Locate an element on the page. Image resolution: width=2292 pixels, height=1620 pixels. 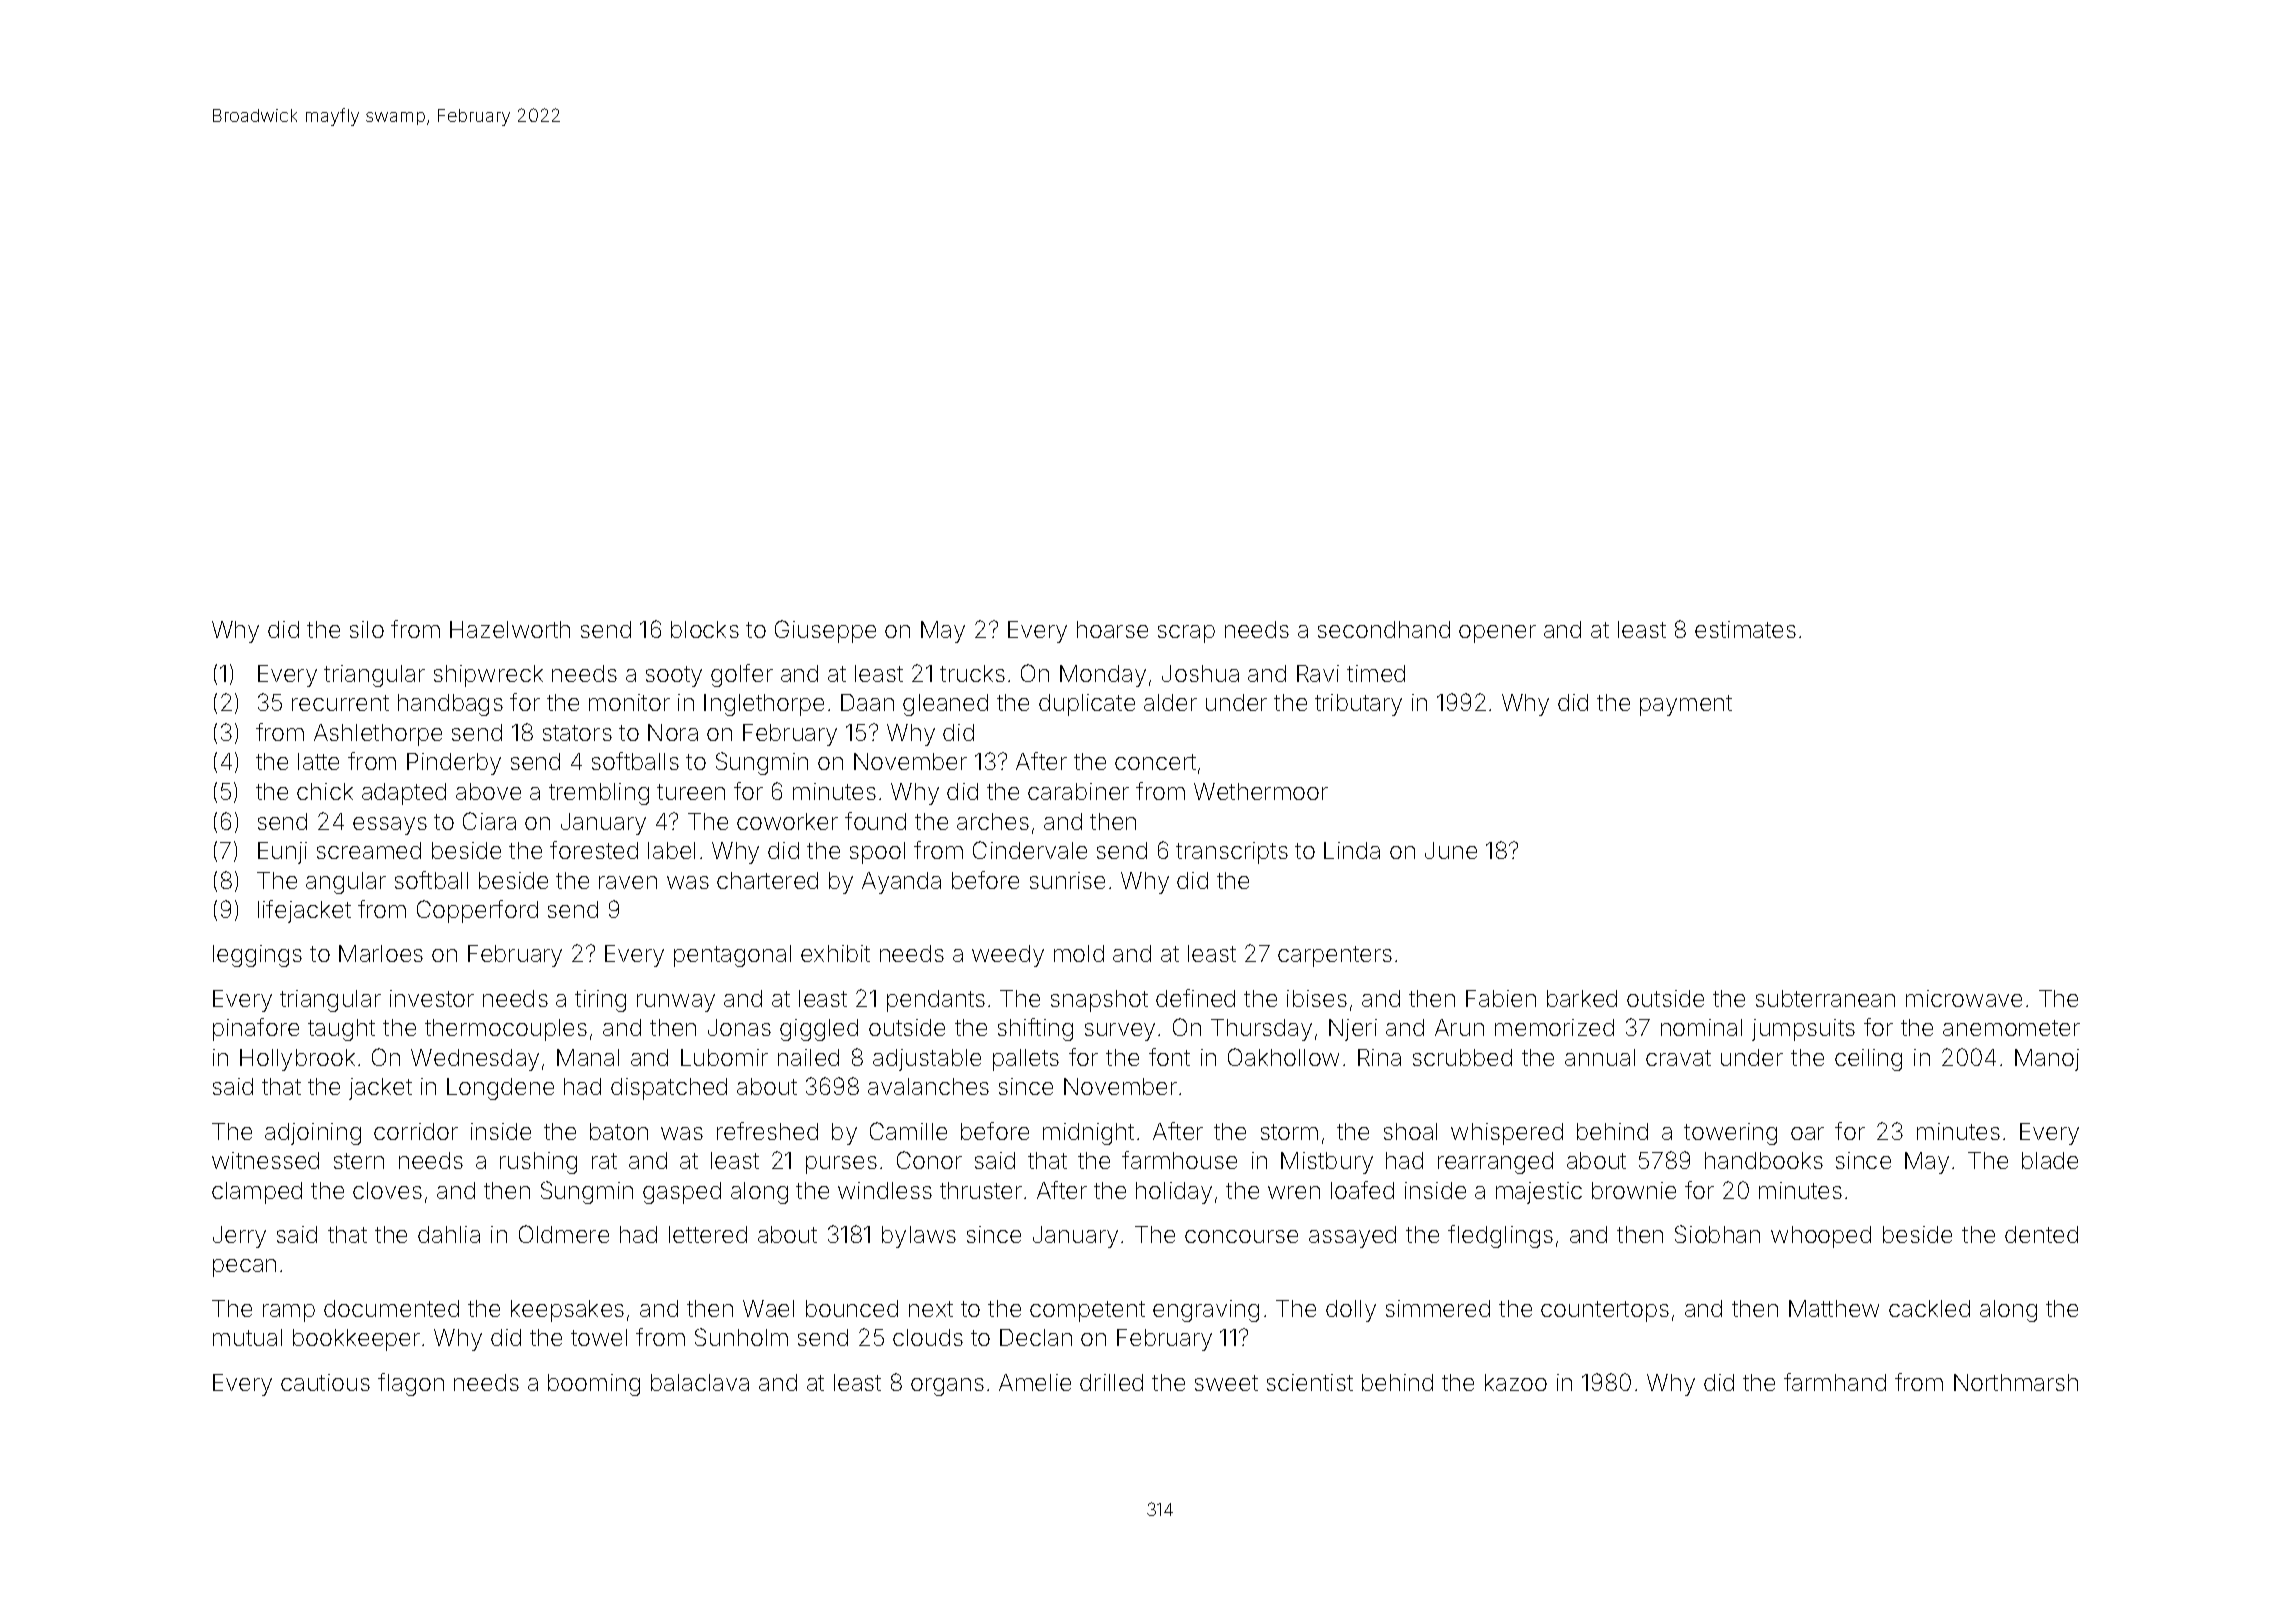
Eunji is located at coordinates (282, 853).
